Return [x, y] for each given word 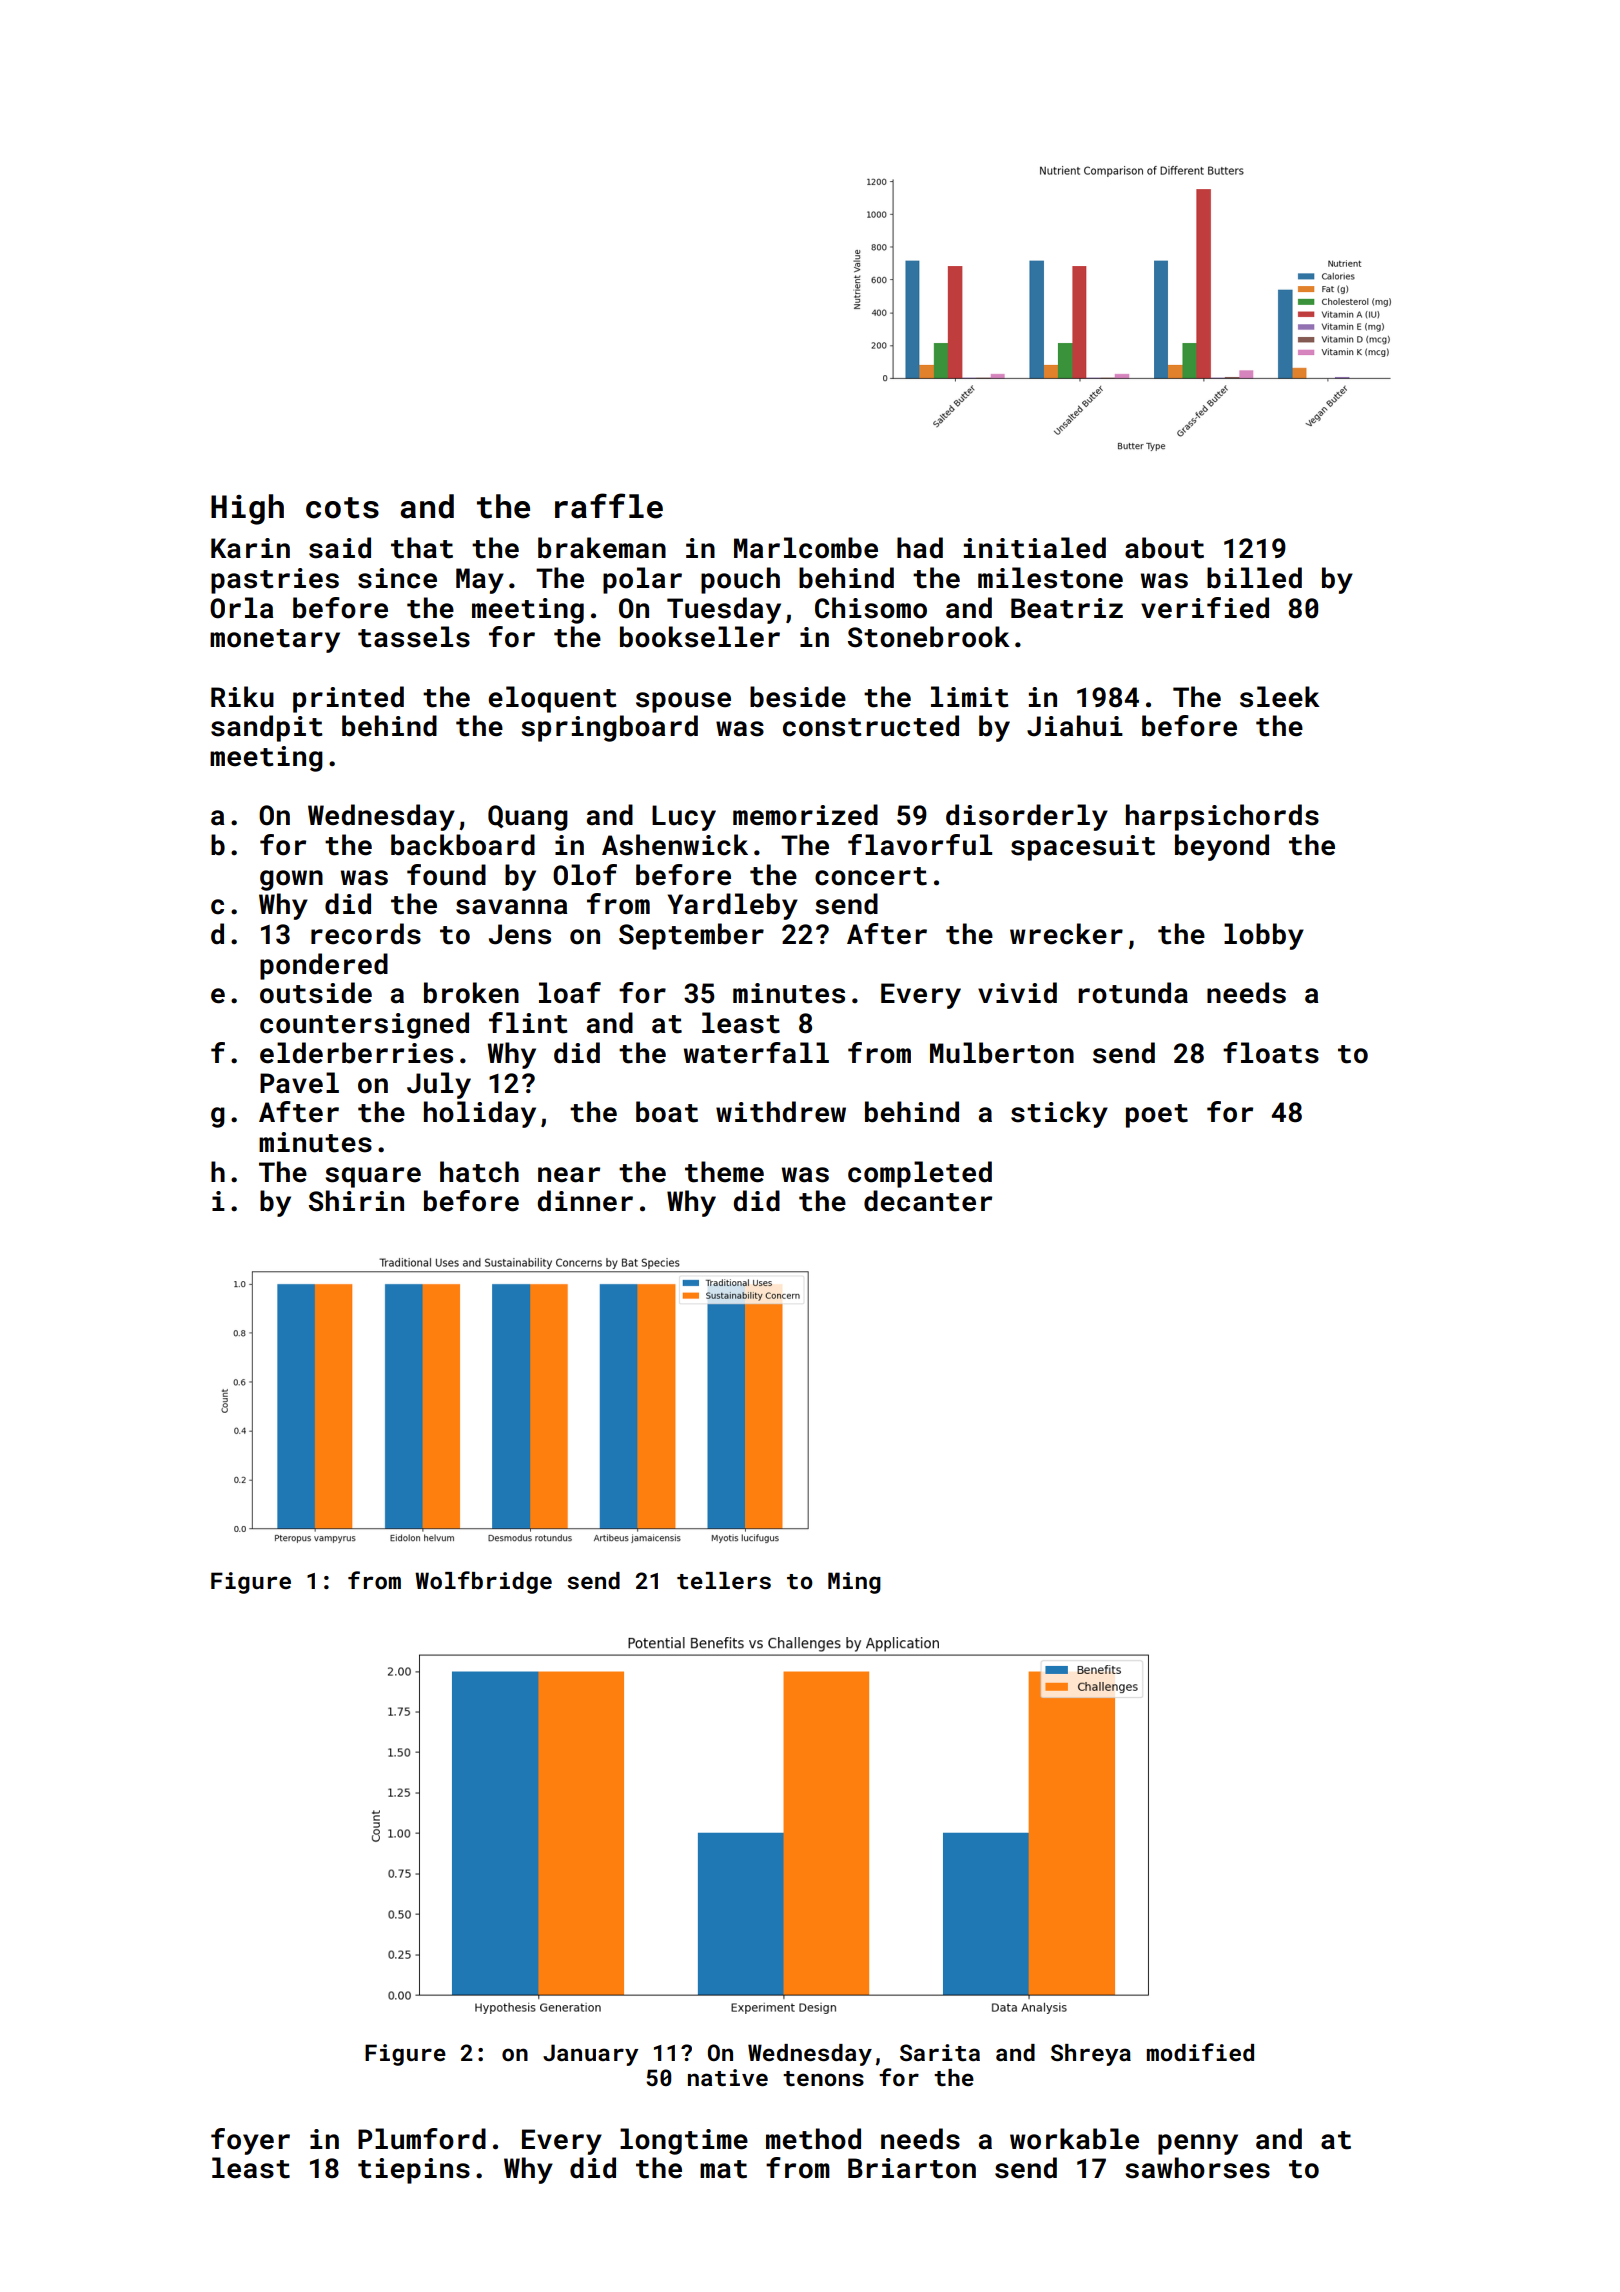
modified [1200, 2052]
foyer [250, 2141]
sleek [1280, 697]
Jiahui [1075, 726]
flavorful [920, 845]
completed [920, 1174]
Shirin [356, 1201]
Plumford [422, 2139]
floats [1271, 1053]
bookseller [700, 637]
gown [291, 880]
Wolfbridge [483, 1582]
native [728, 2077]
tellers [724, 1580]
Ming [854, 1583]
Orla [241, 608]
